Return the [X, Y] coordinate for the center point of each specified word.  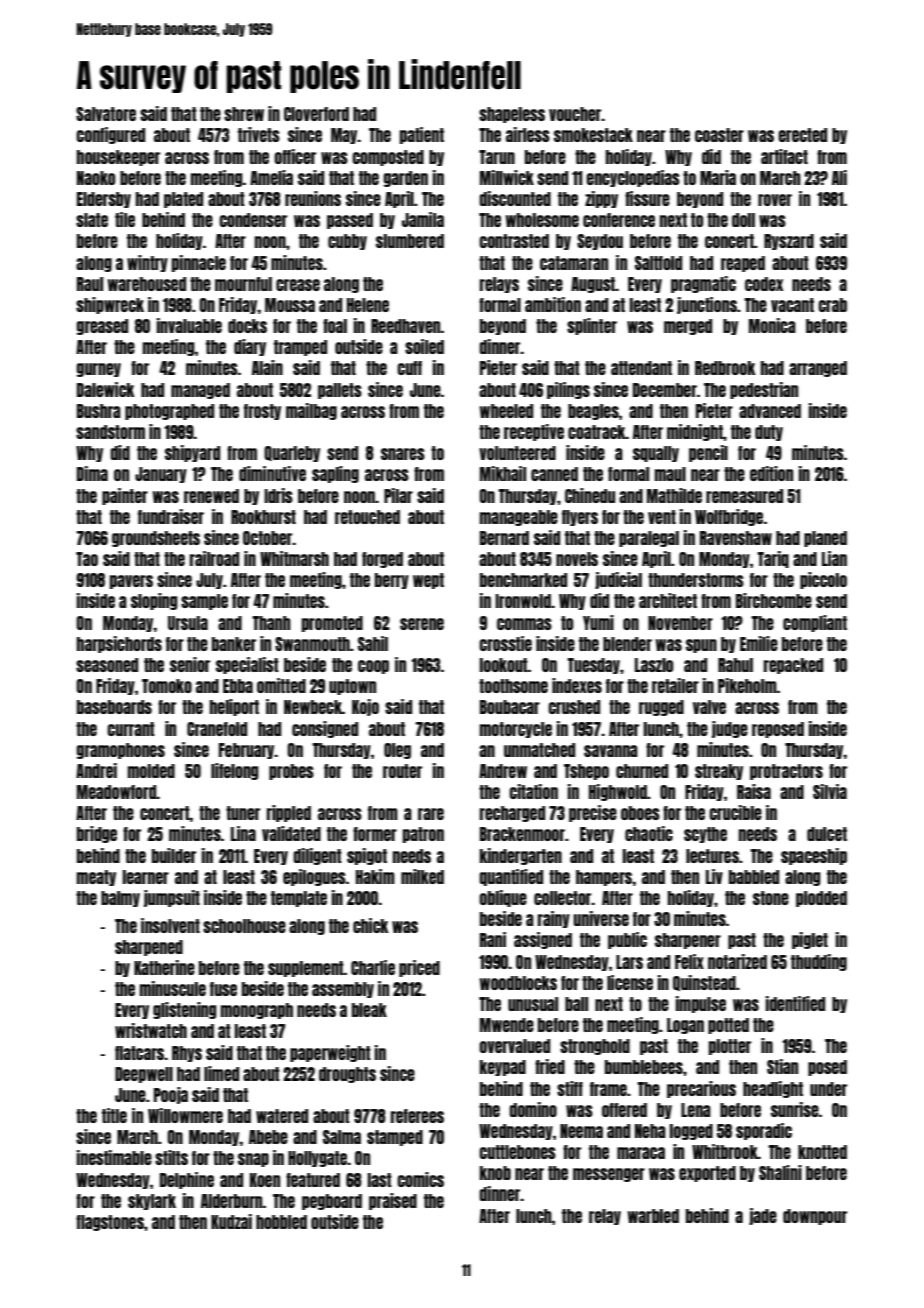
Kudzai [231, 1221]
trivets [259, 134]
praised [393, 1201]
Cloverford [316, 114]
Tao [87, 559]
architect [668, 600]
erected [802, 135]
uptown [352, 687]
